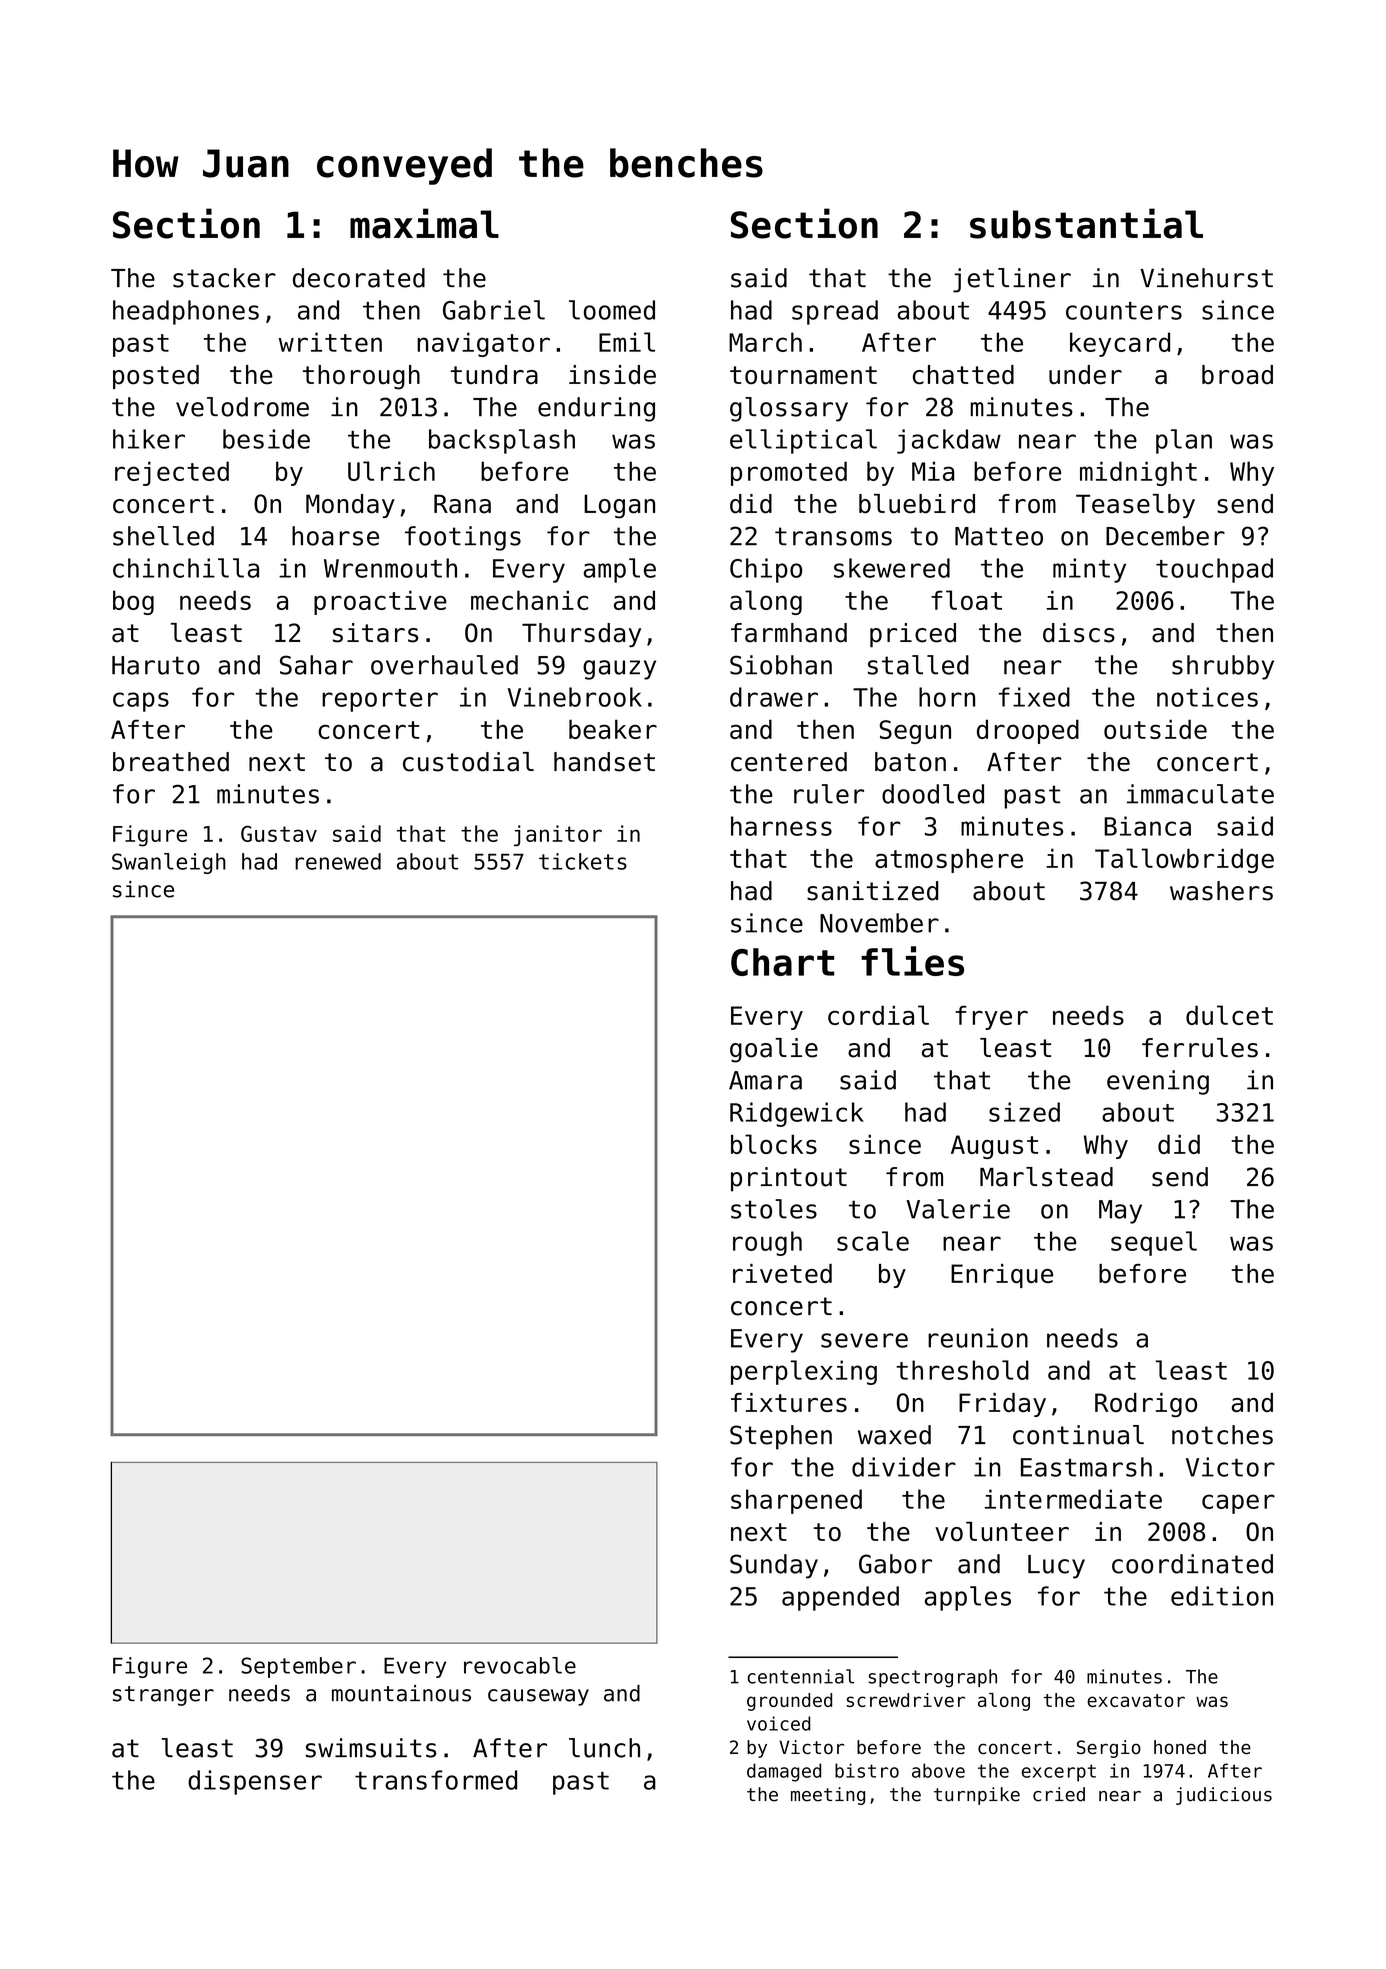 The height and width of the document is (1969, 1386). I want to click on dispenser, so click(255, 1782).
